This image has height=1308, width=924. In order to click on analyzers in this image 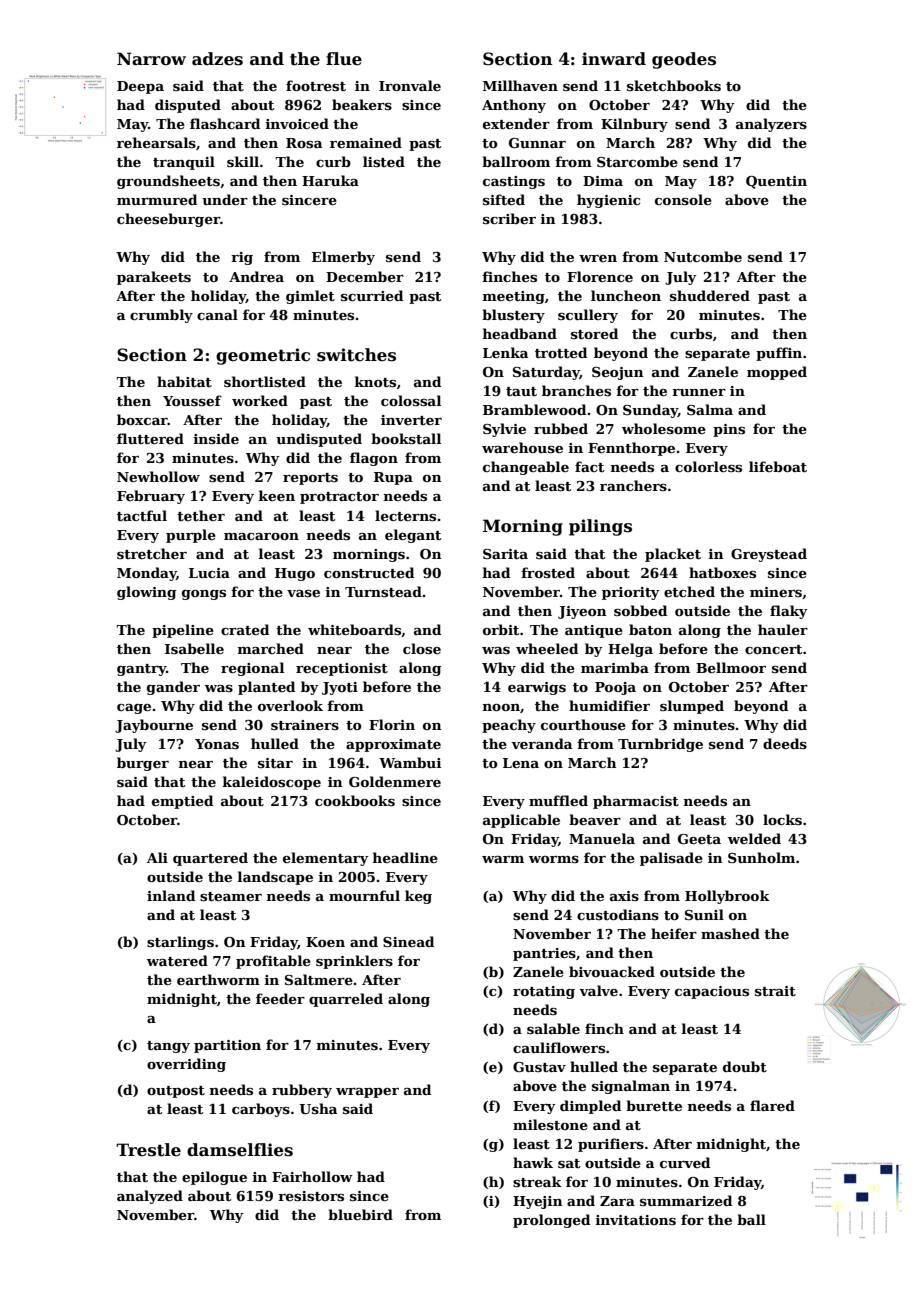, I will do `click(771, 125)`.
